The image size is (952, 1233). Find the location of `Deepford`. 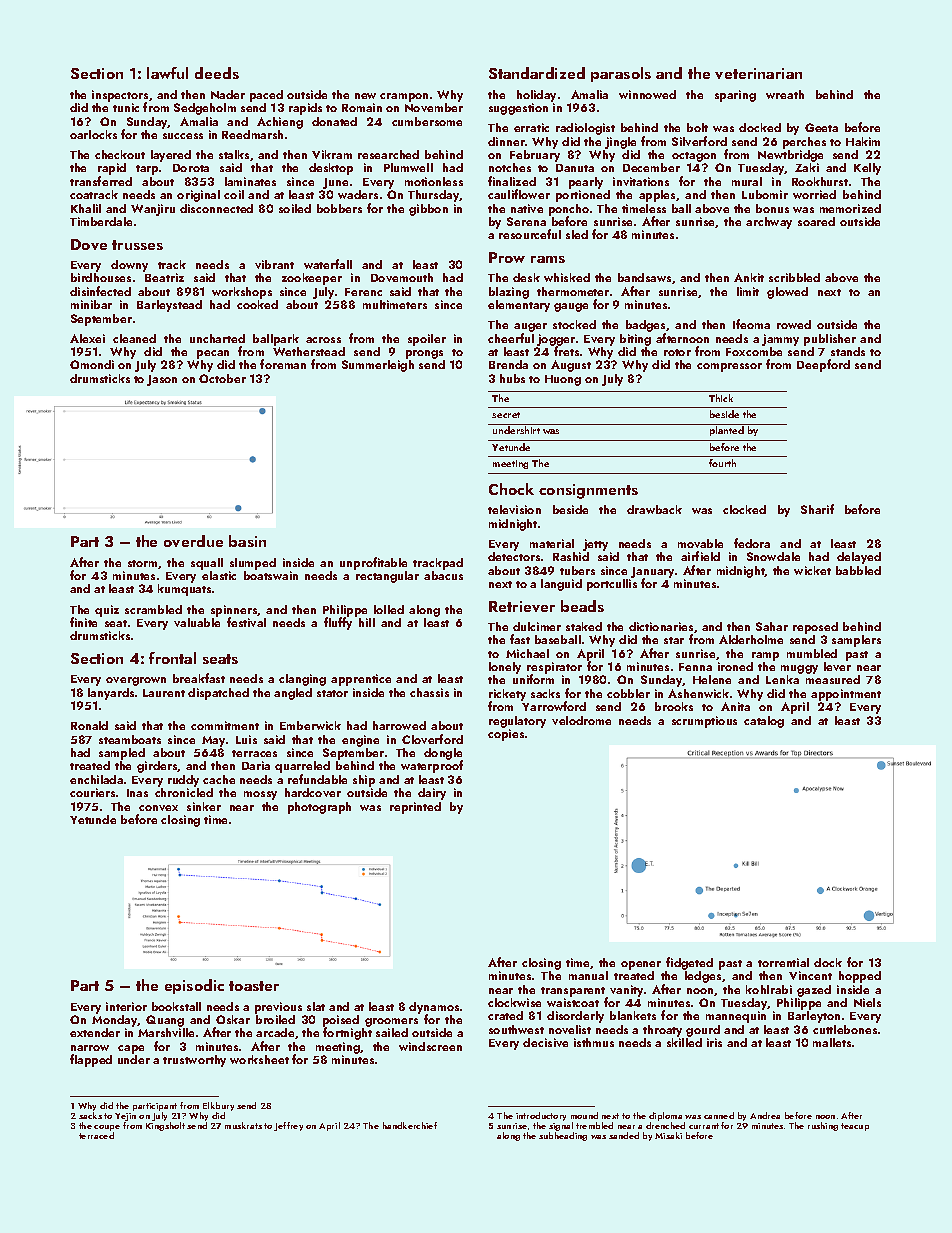

Deepford is located at coordinates (823, 365).
